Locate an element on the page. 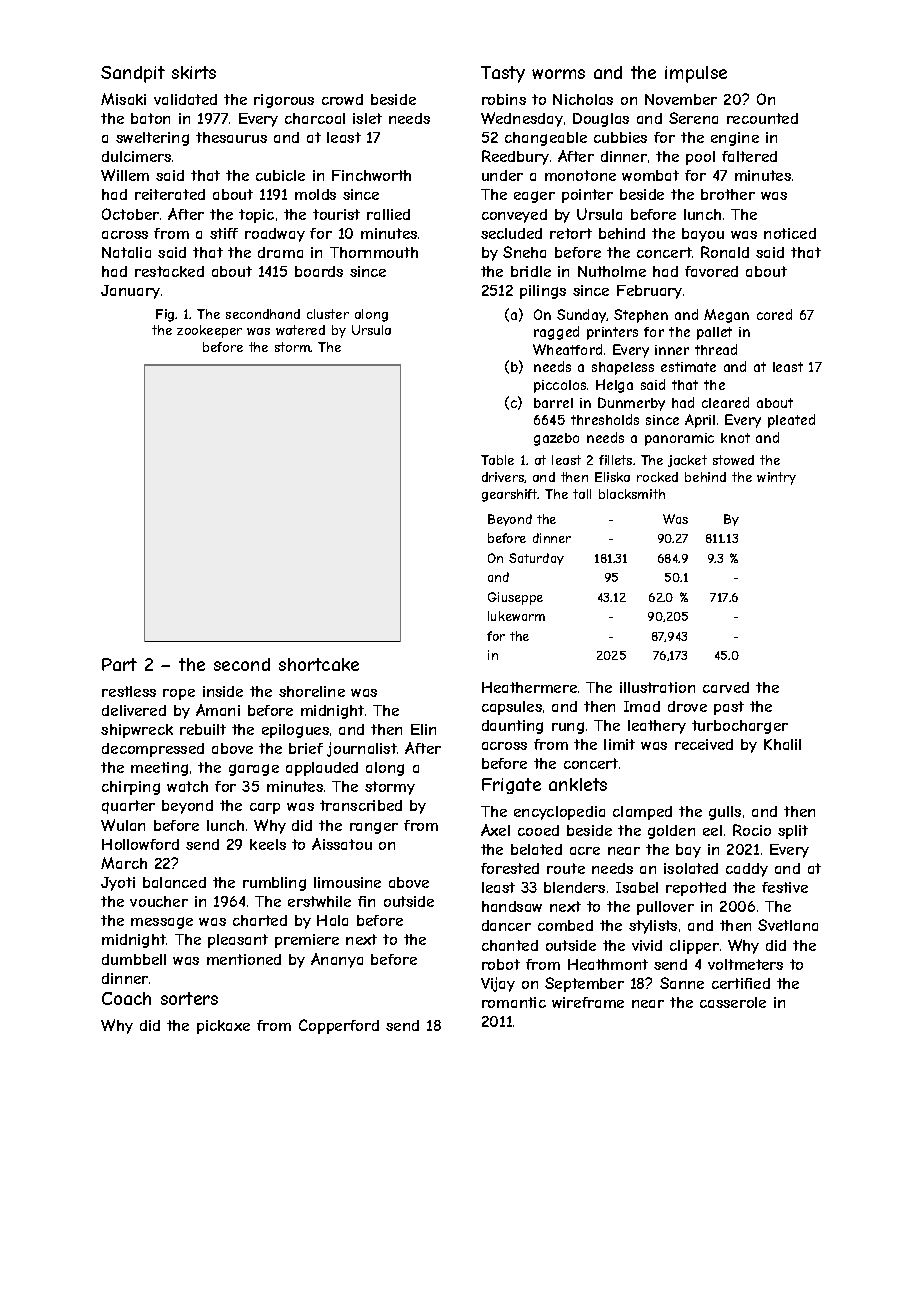 Image resolution: width=924 pixels, height=1308 pixels. rebuilt is located at coordinates (203, 729).
